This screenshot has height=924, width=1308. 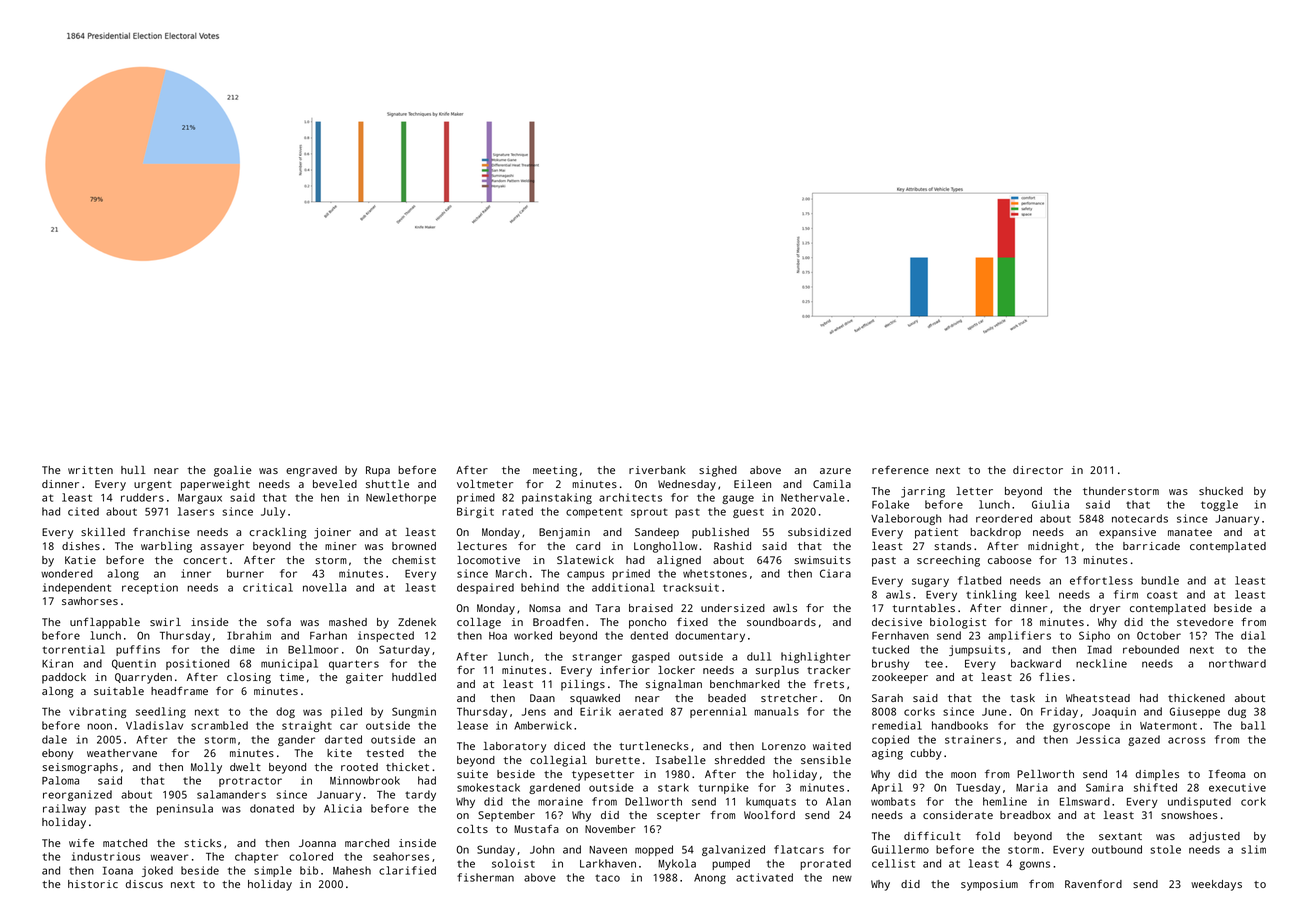 What do you see at coordinates (989, 885) in the screenshot?
I see `symposium` at bounding box center [989, 885].
